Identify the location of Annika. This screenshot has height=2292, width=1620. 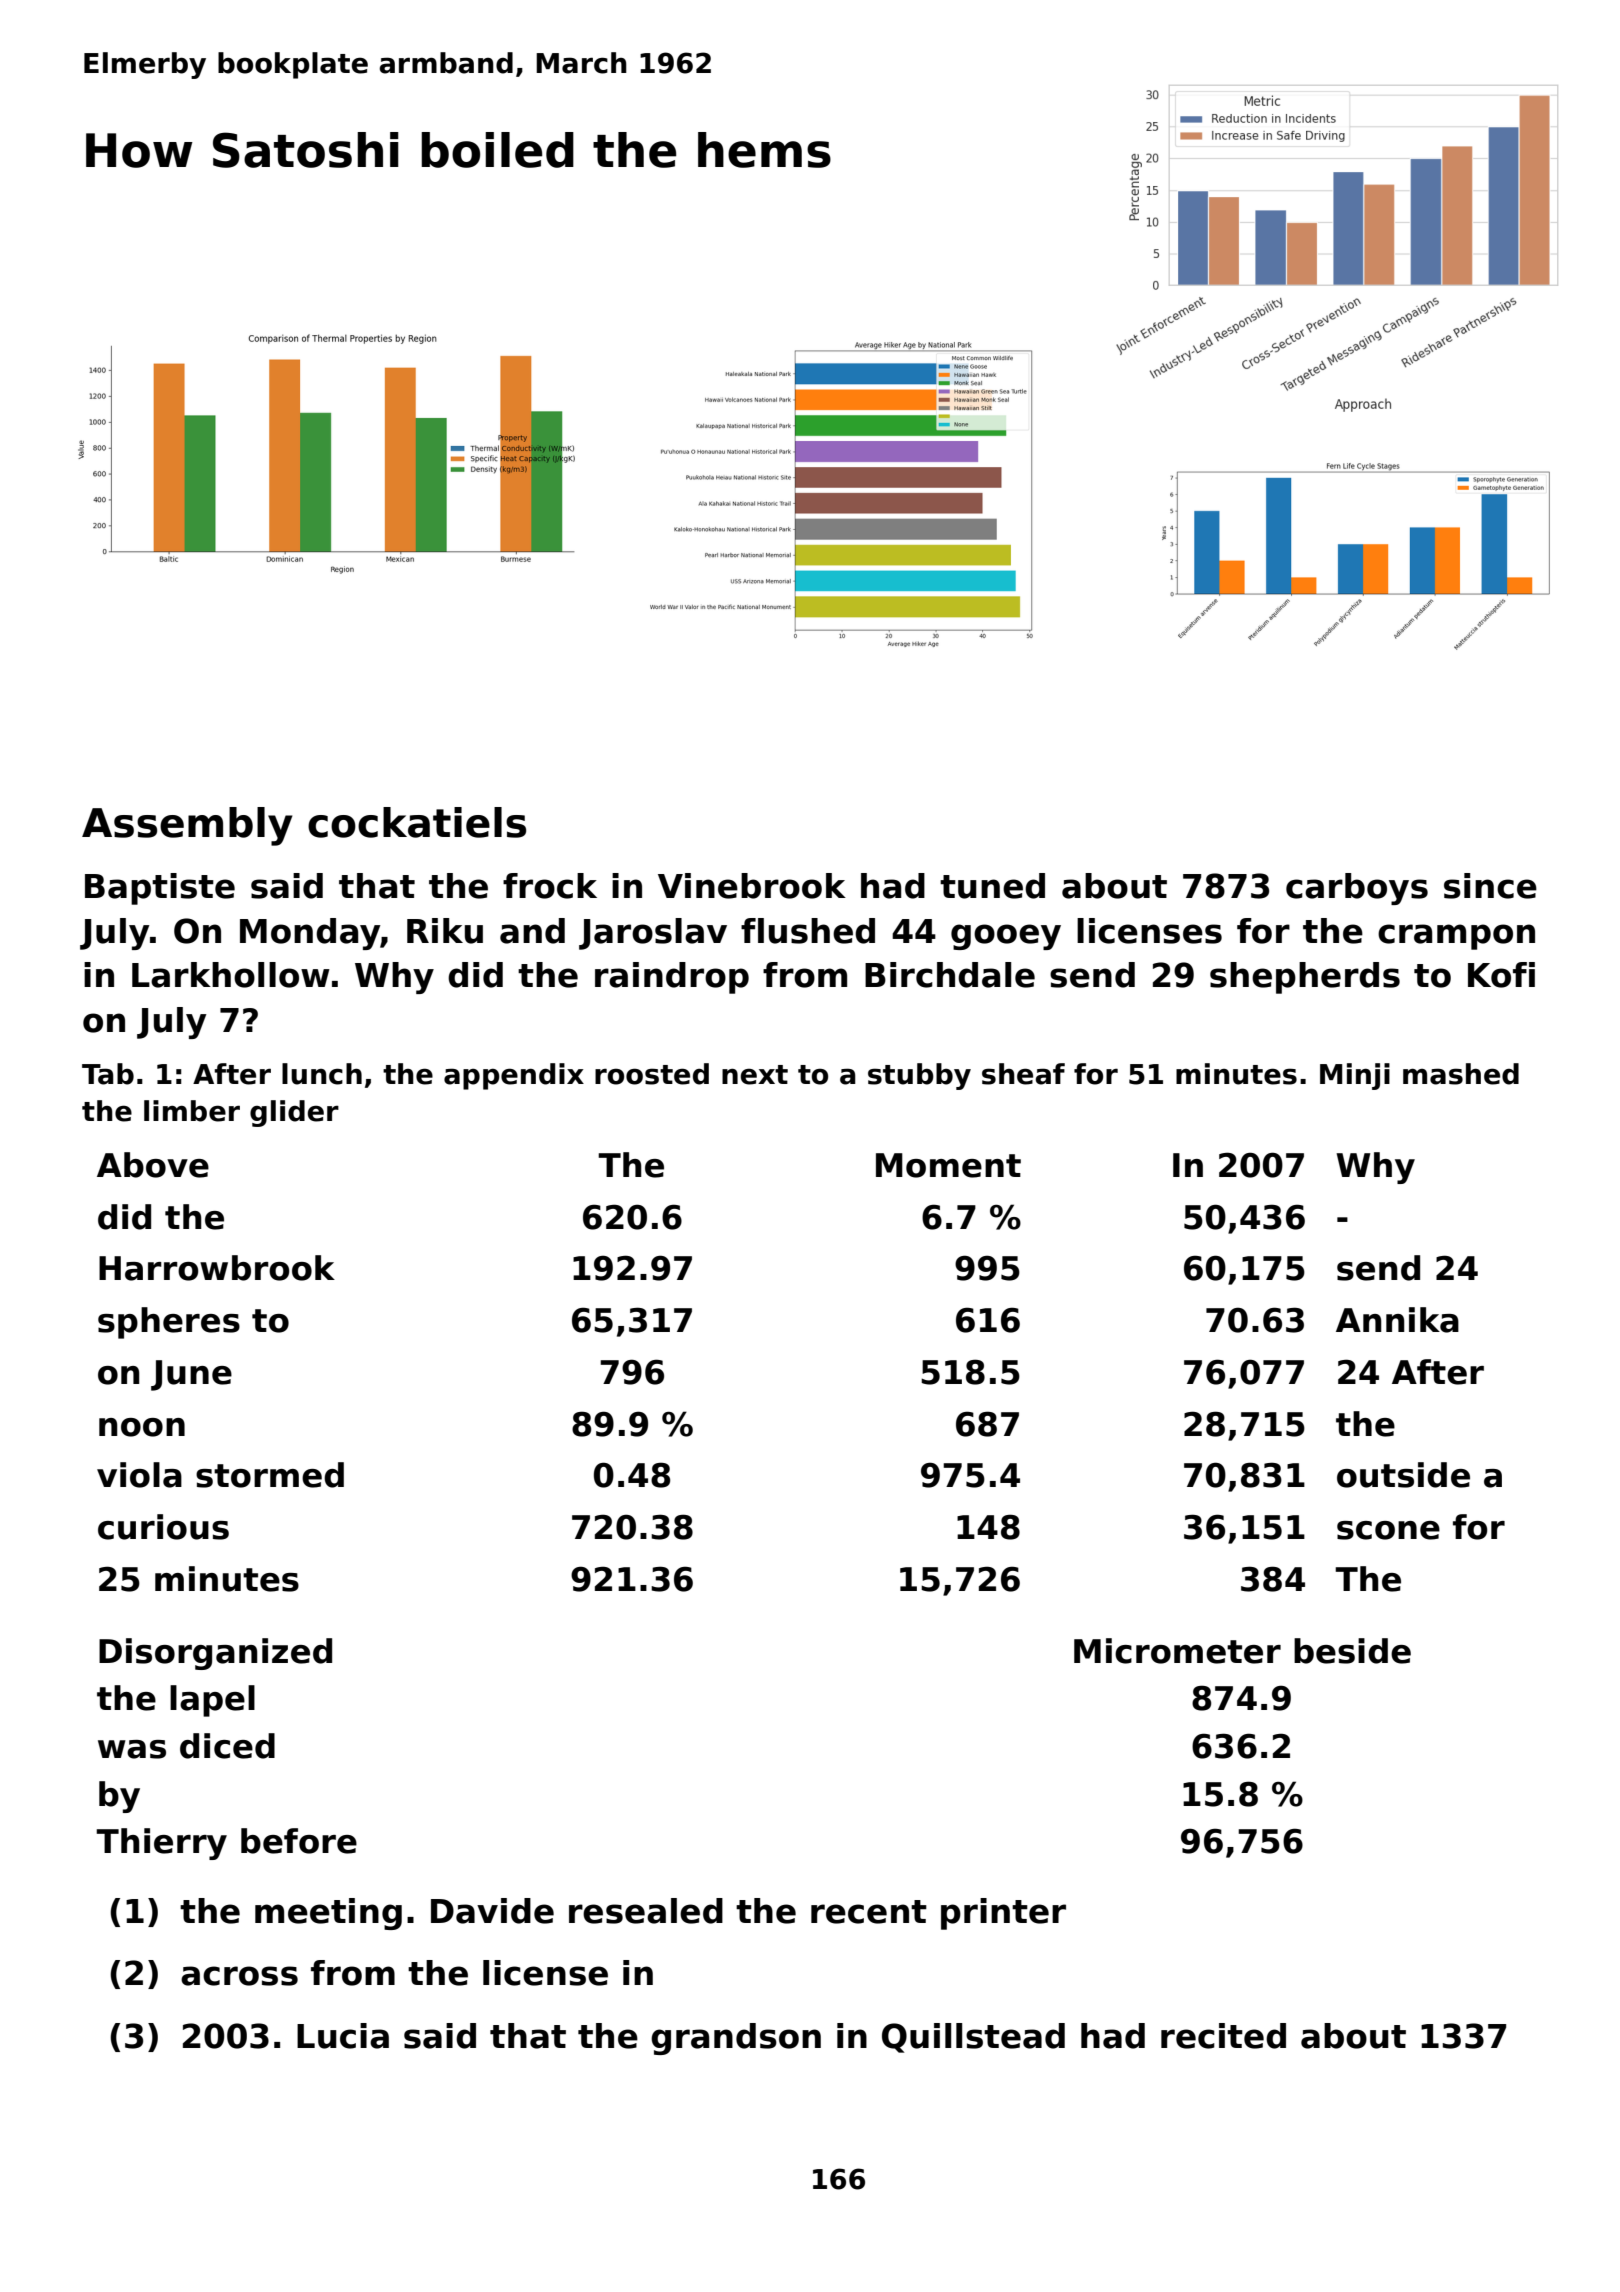
(1397, 1320).
